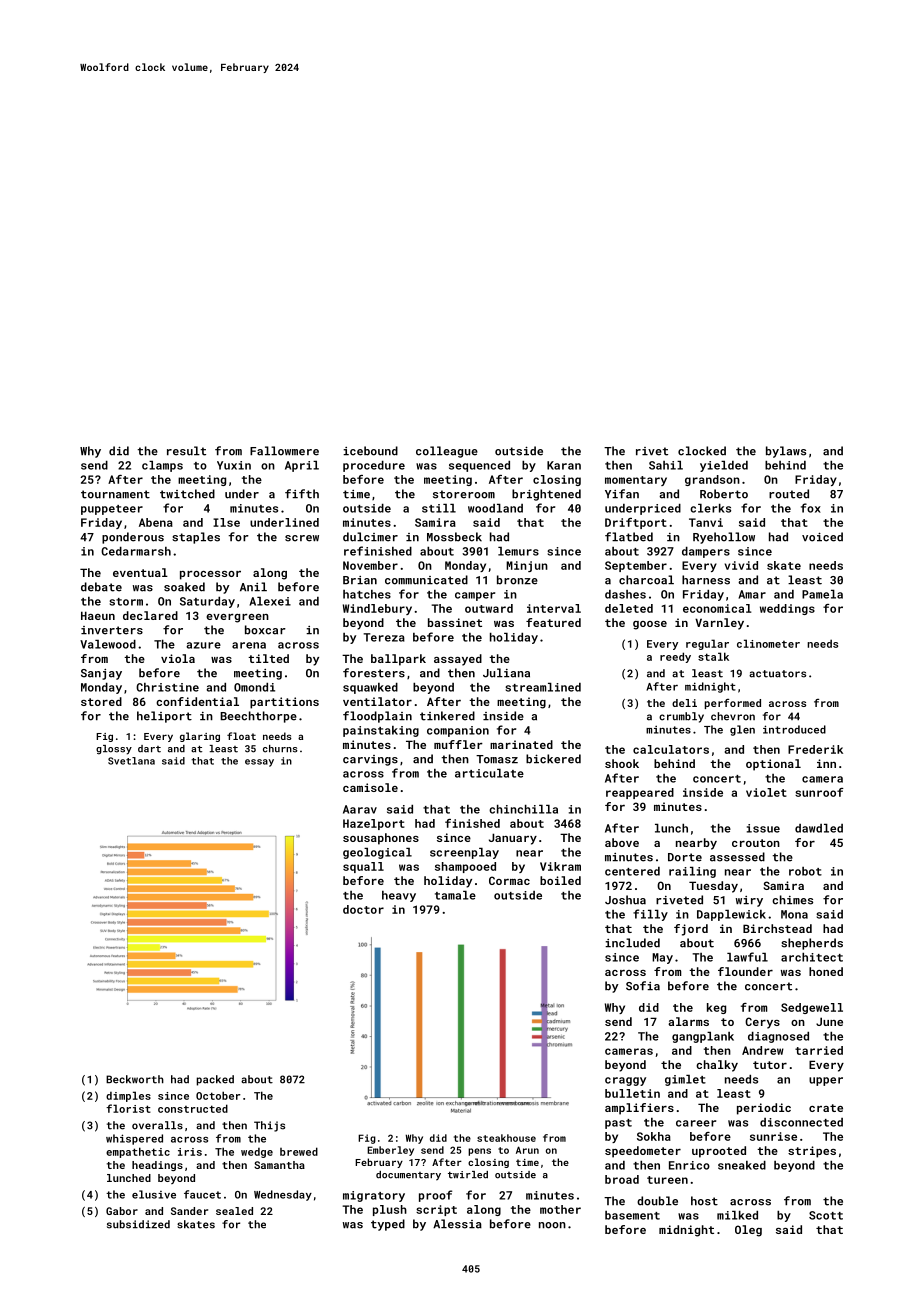 The height and width of the document is (1308, 924). Describe the element at coordinates (186, 451) in the document. I see `result` at that location.
